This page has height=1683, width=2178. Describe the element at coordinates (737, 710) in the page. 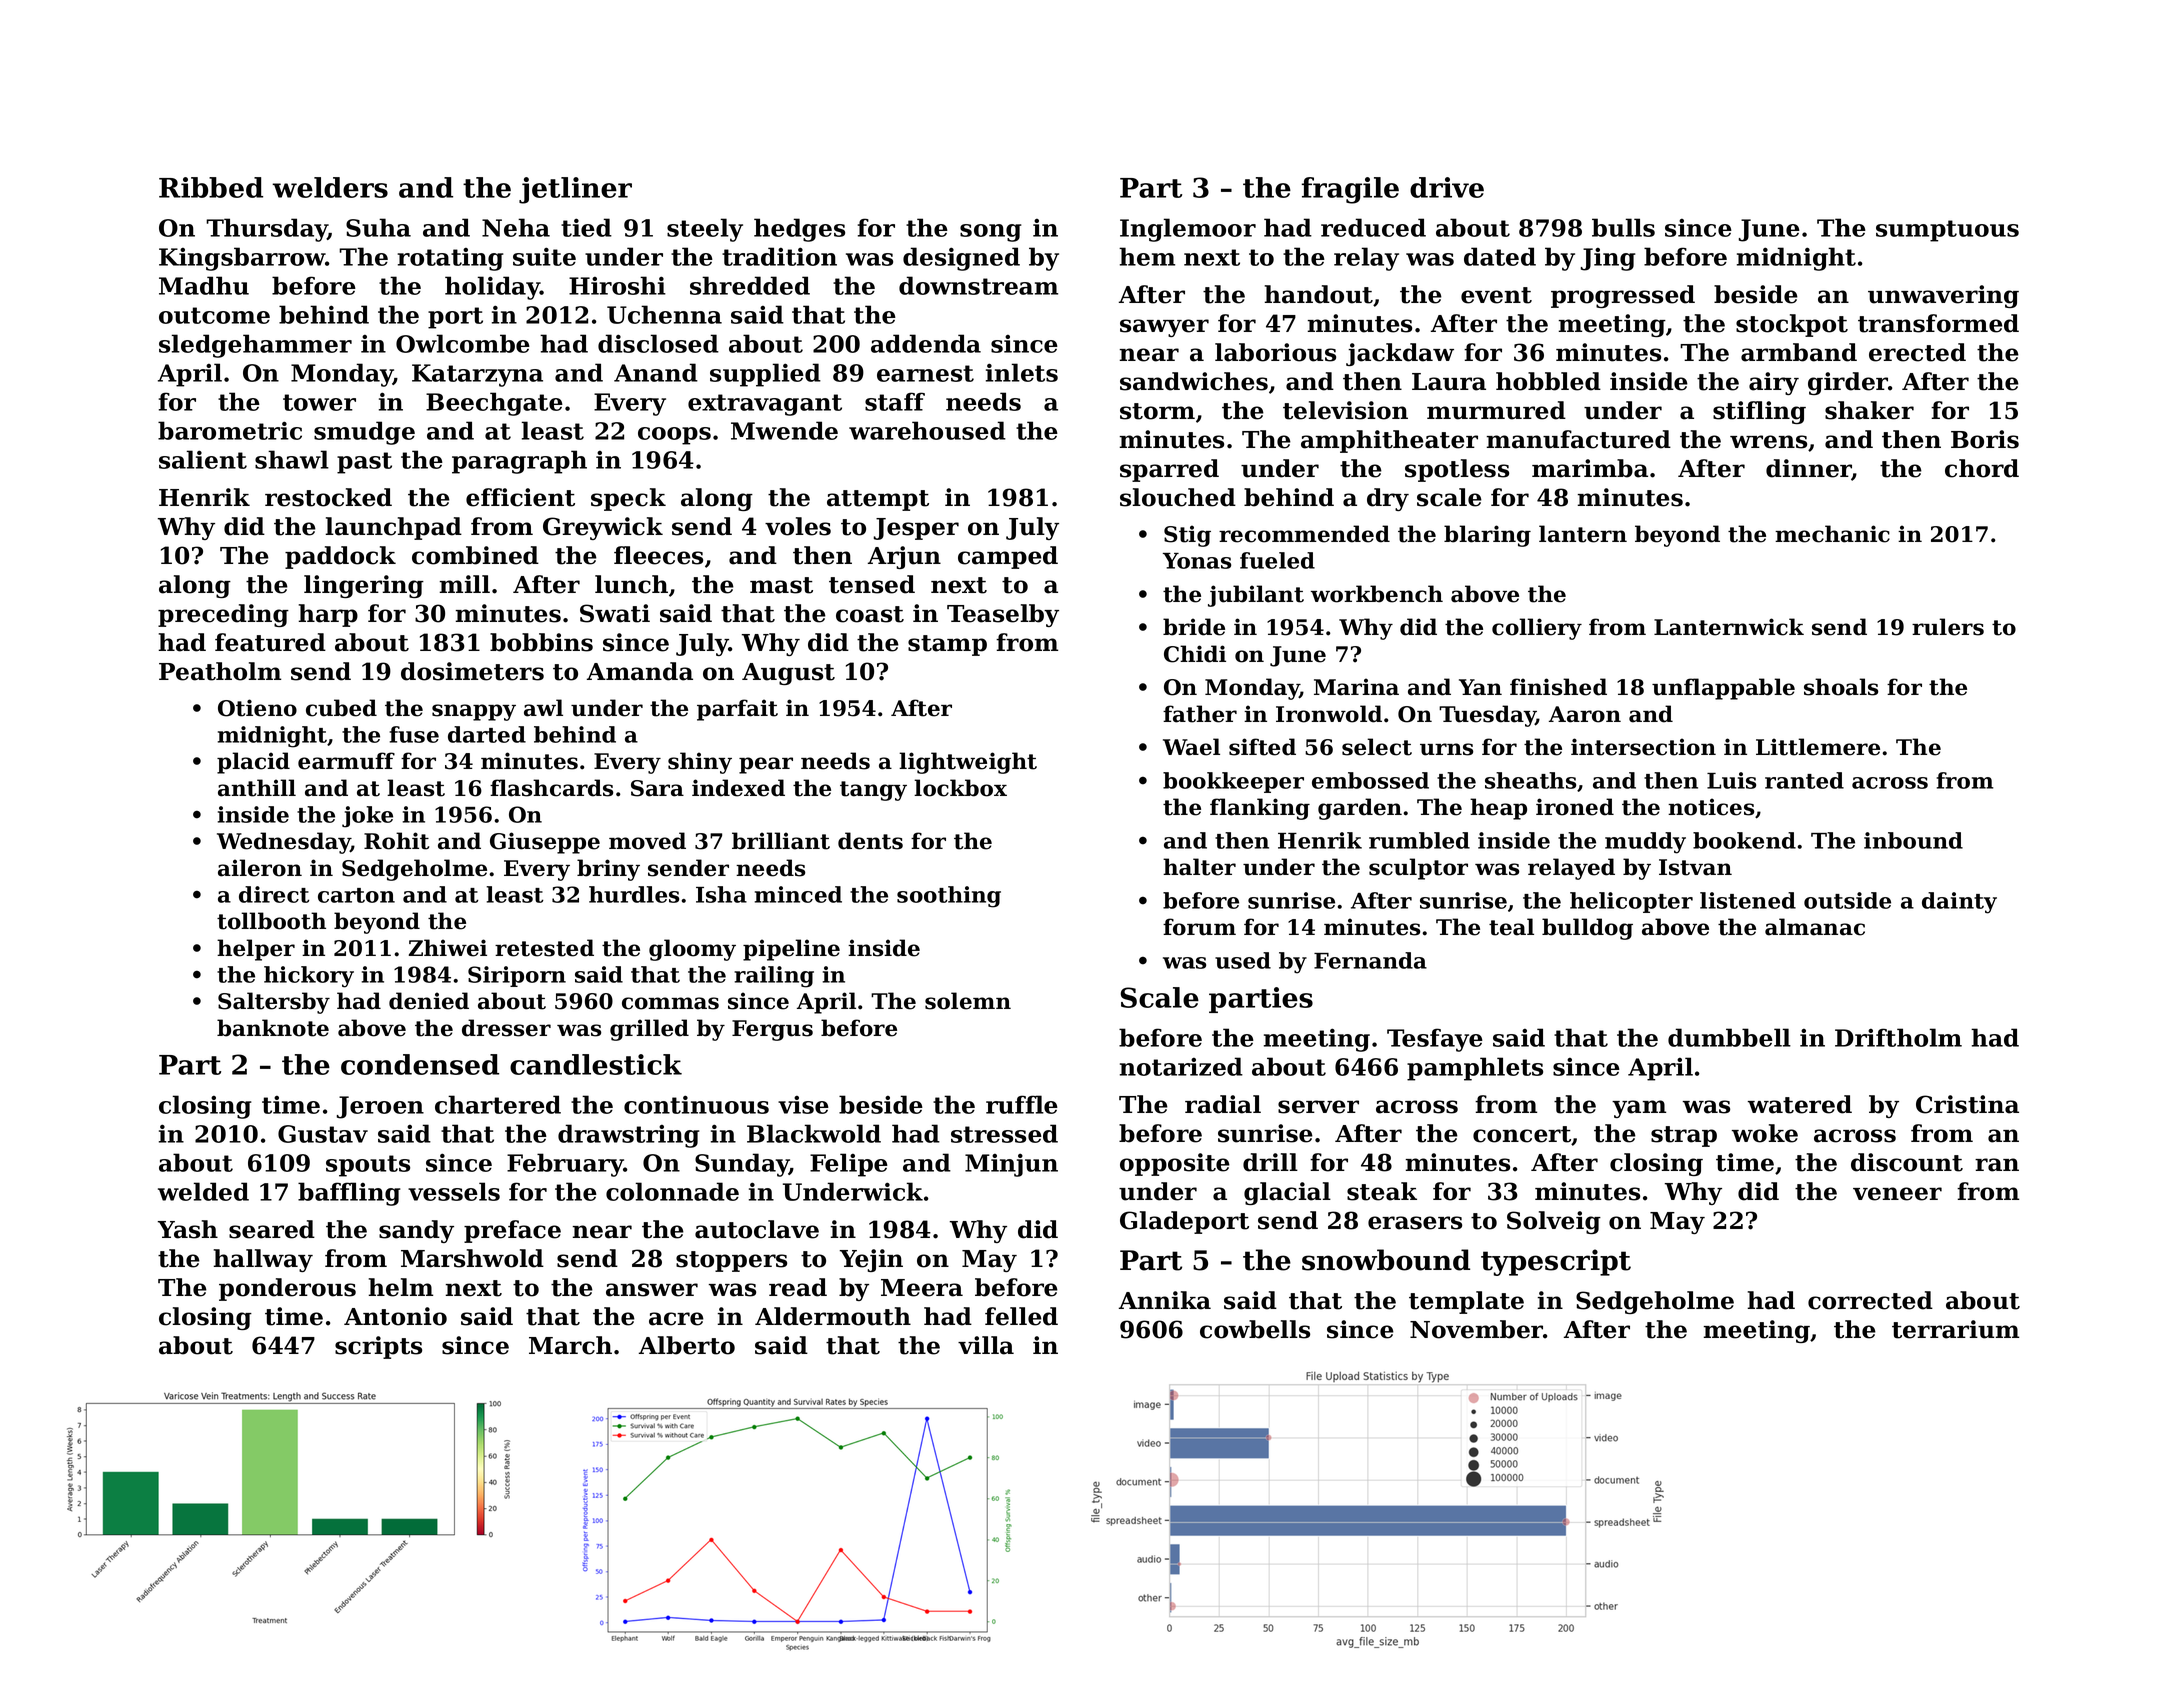

I see `parfait` at that location.
